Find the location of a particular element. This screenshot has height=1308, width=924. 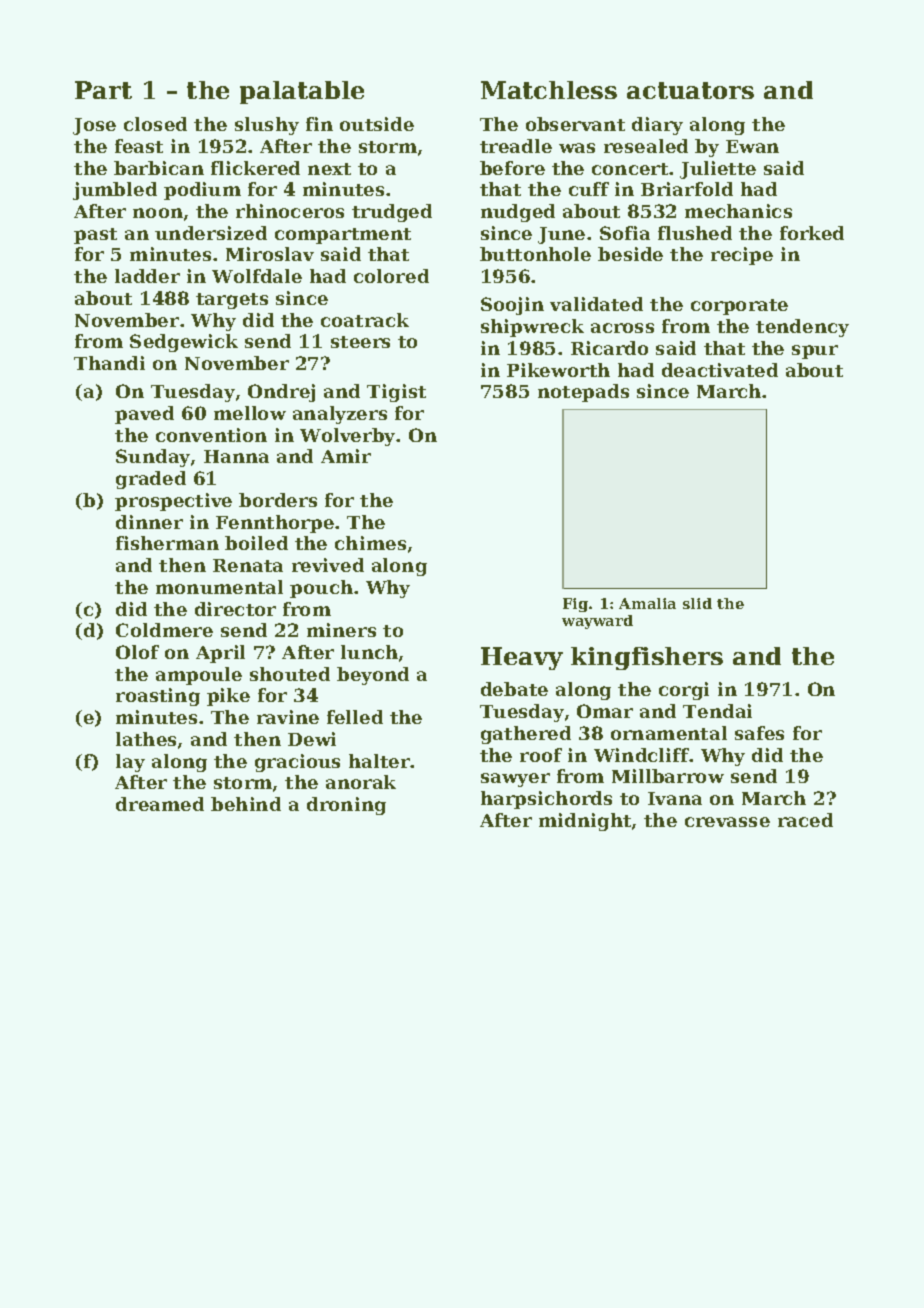

past is located at coordinates (95, 236).
